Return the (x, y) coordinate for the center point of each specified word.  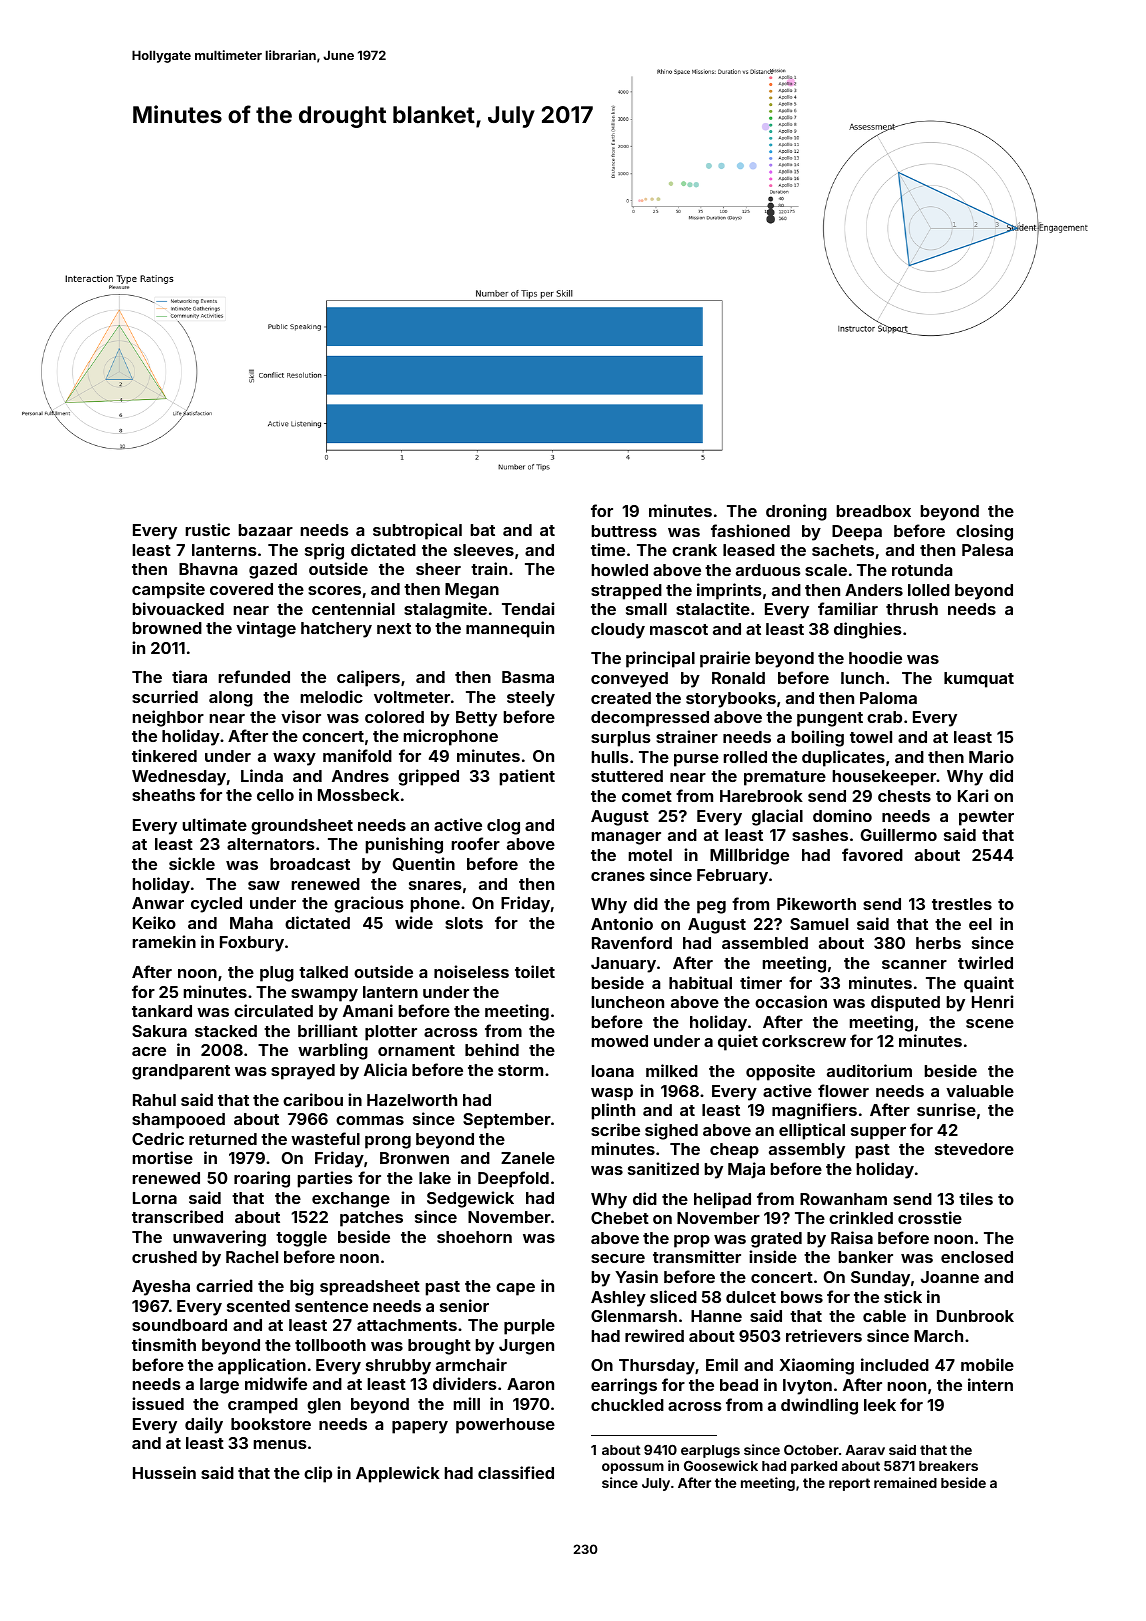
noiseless (471, 971)
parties (325, 1179)
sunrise (946, 1109)
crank (694, 550)
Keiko (154, 922)
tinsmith (164, 1344)
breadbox (874, 511)
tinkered (164, 755)
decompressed (650, 719)
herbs (938, 943)
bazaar (266, 530)
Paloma (888, 698)
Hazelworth (412, 1100)
